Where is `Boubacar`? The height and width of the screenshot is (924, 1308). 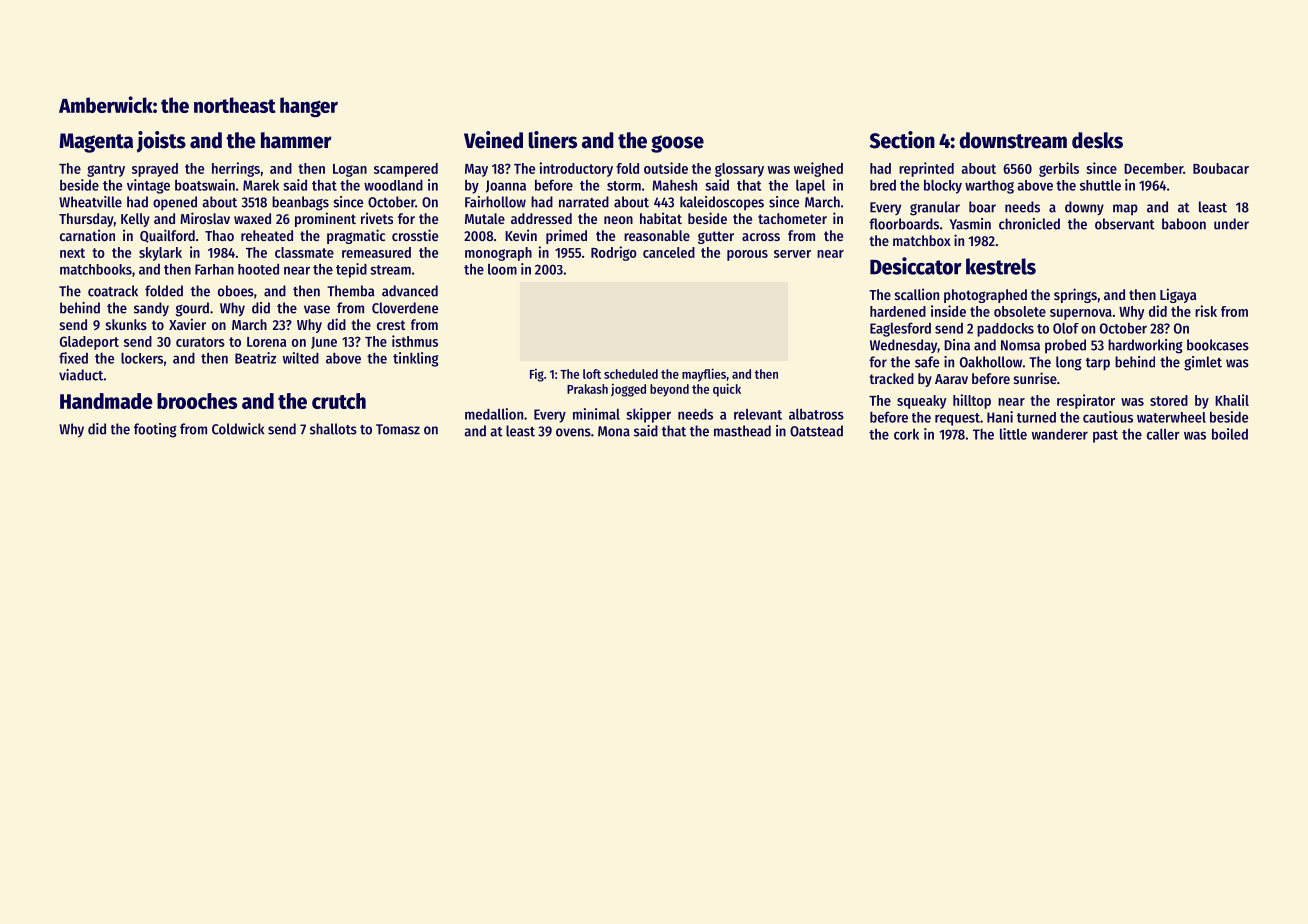 Boubacar is located at coordinates (1221, 168).
